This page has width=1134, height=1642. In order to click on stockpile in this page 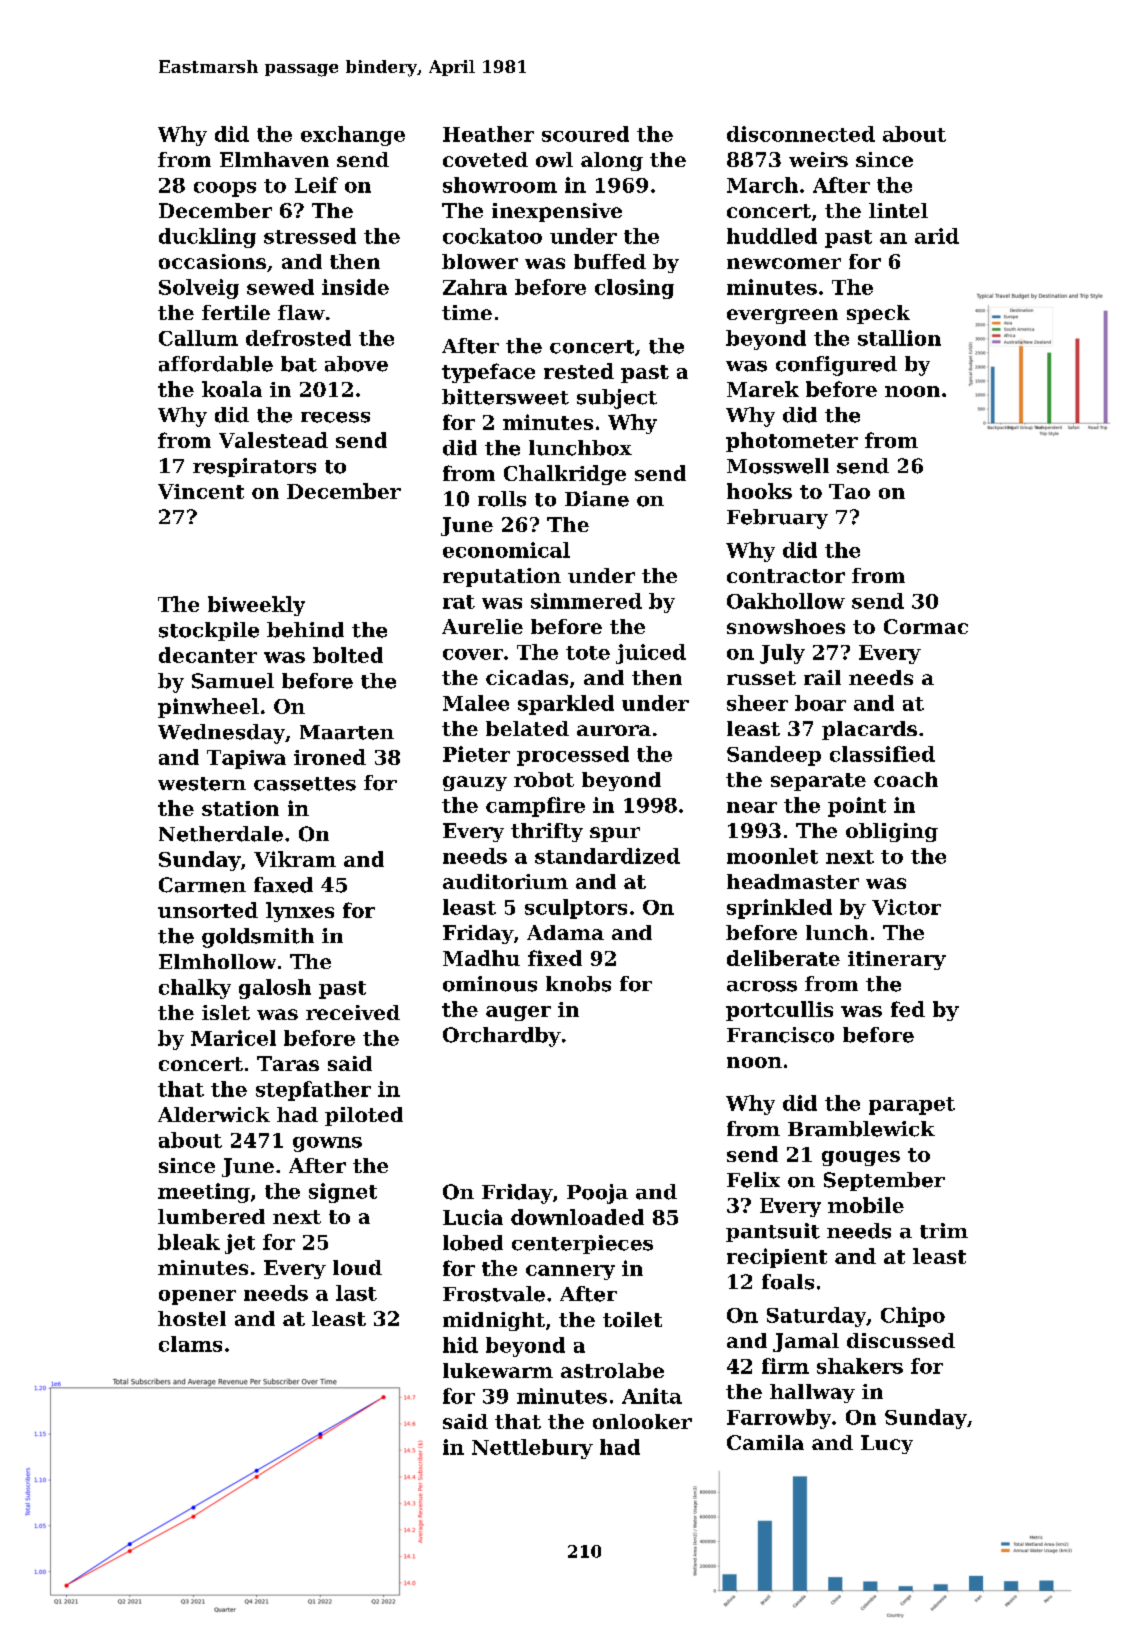, I will do `click(209, 631)`.
